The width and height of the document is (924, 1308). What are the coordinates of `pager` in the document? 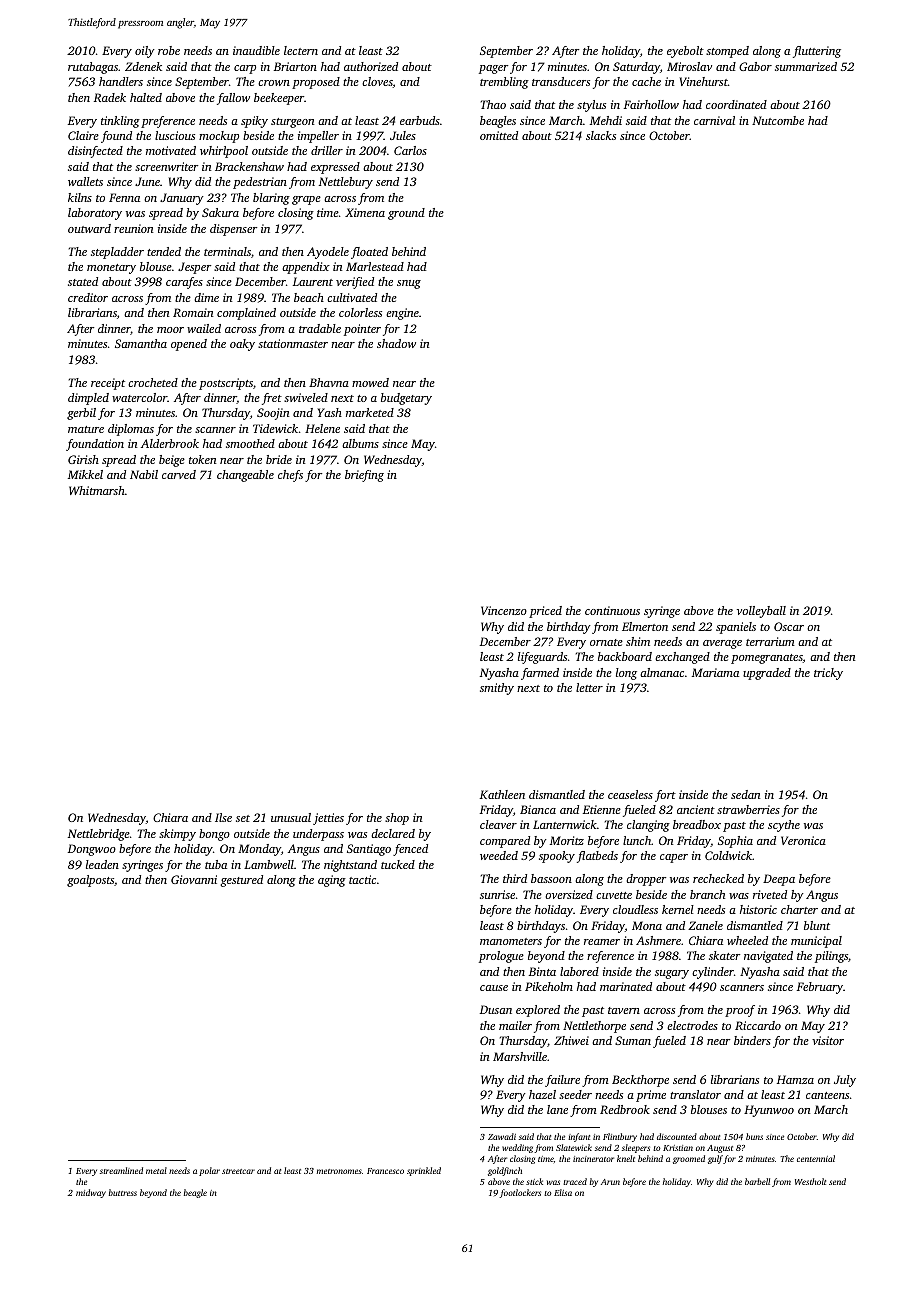 It's located at (493, 69).
